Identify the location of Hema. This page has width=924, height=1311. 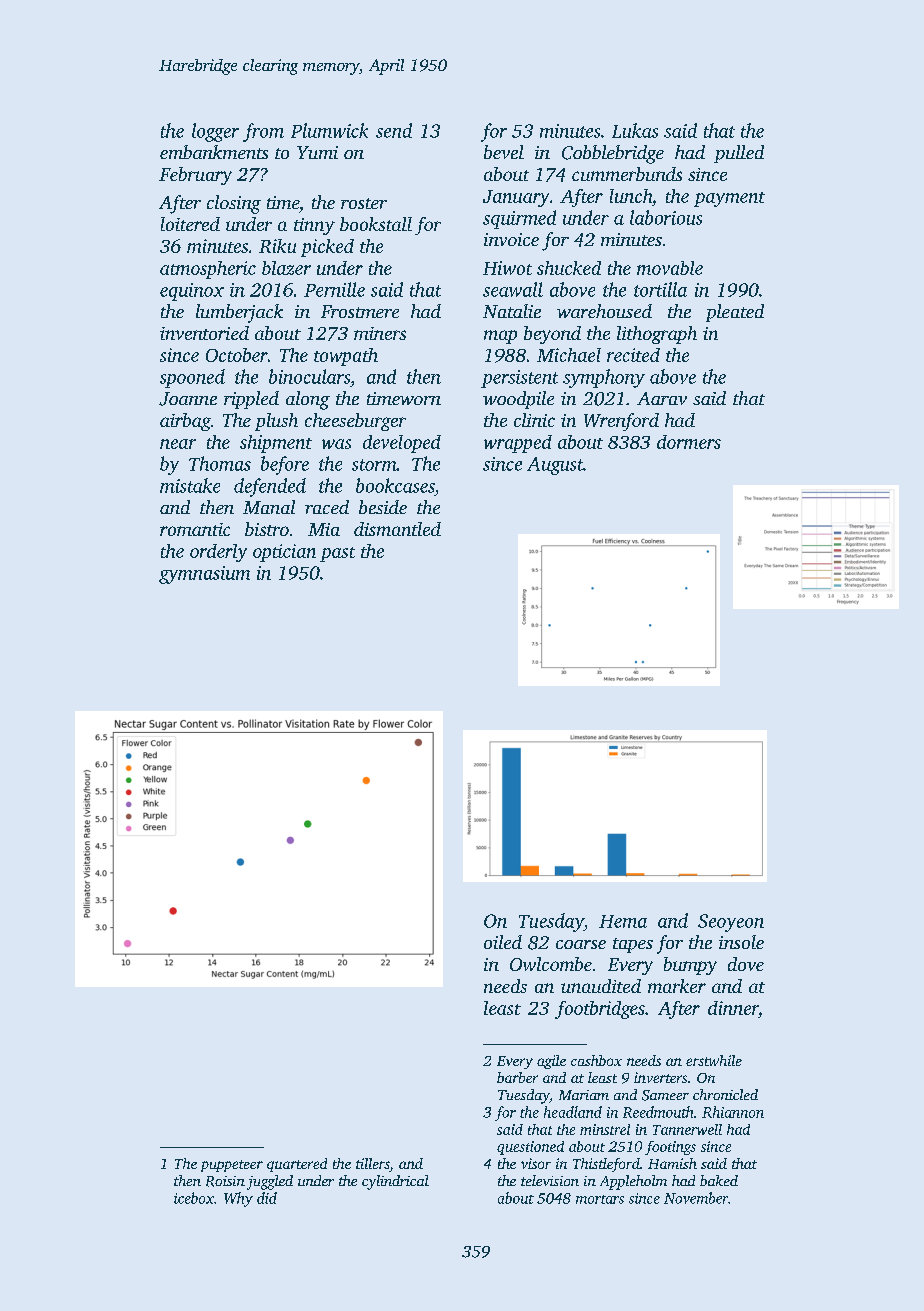
(623, 921).
